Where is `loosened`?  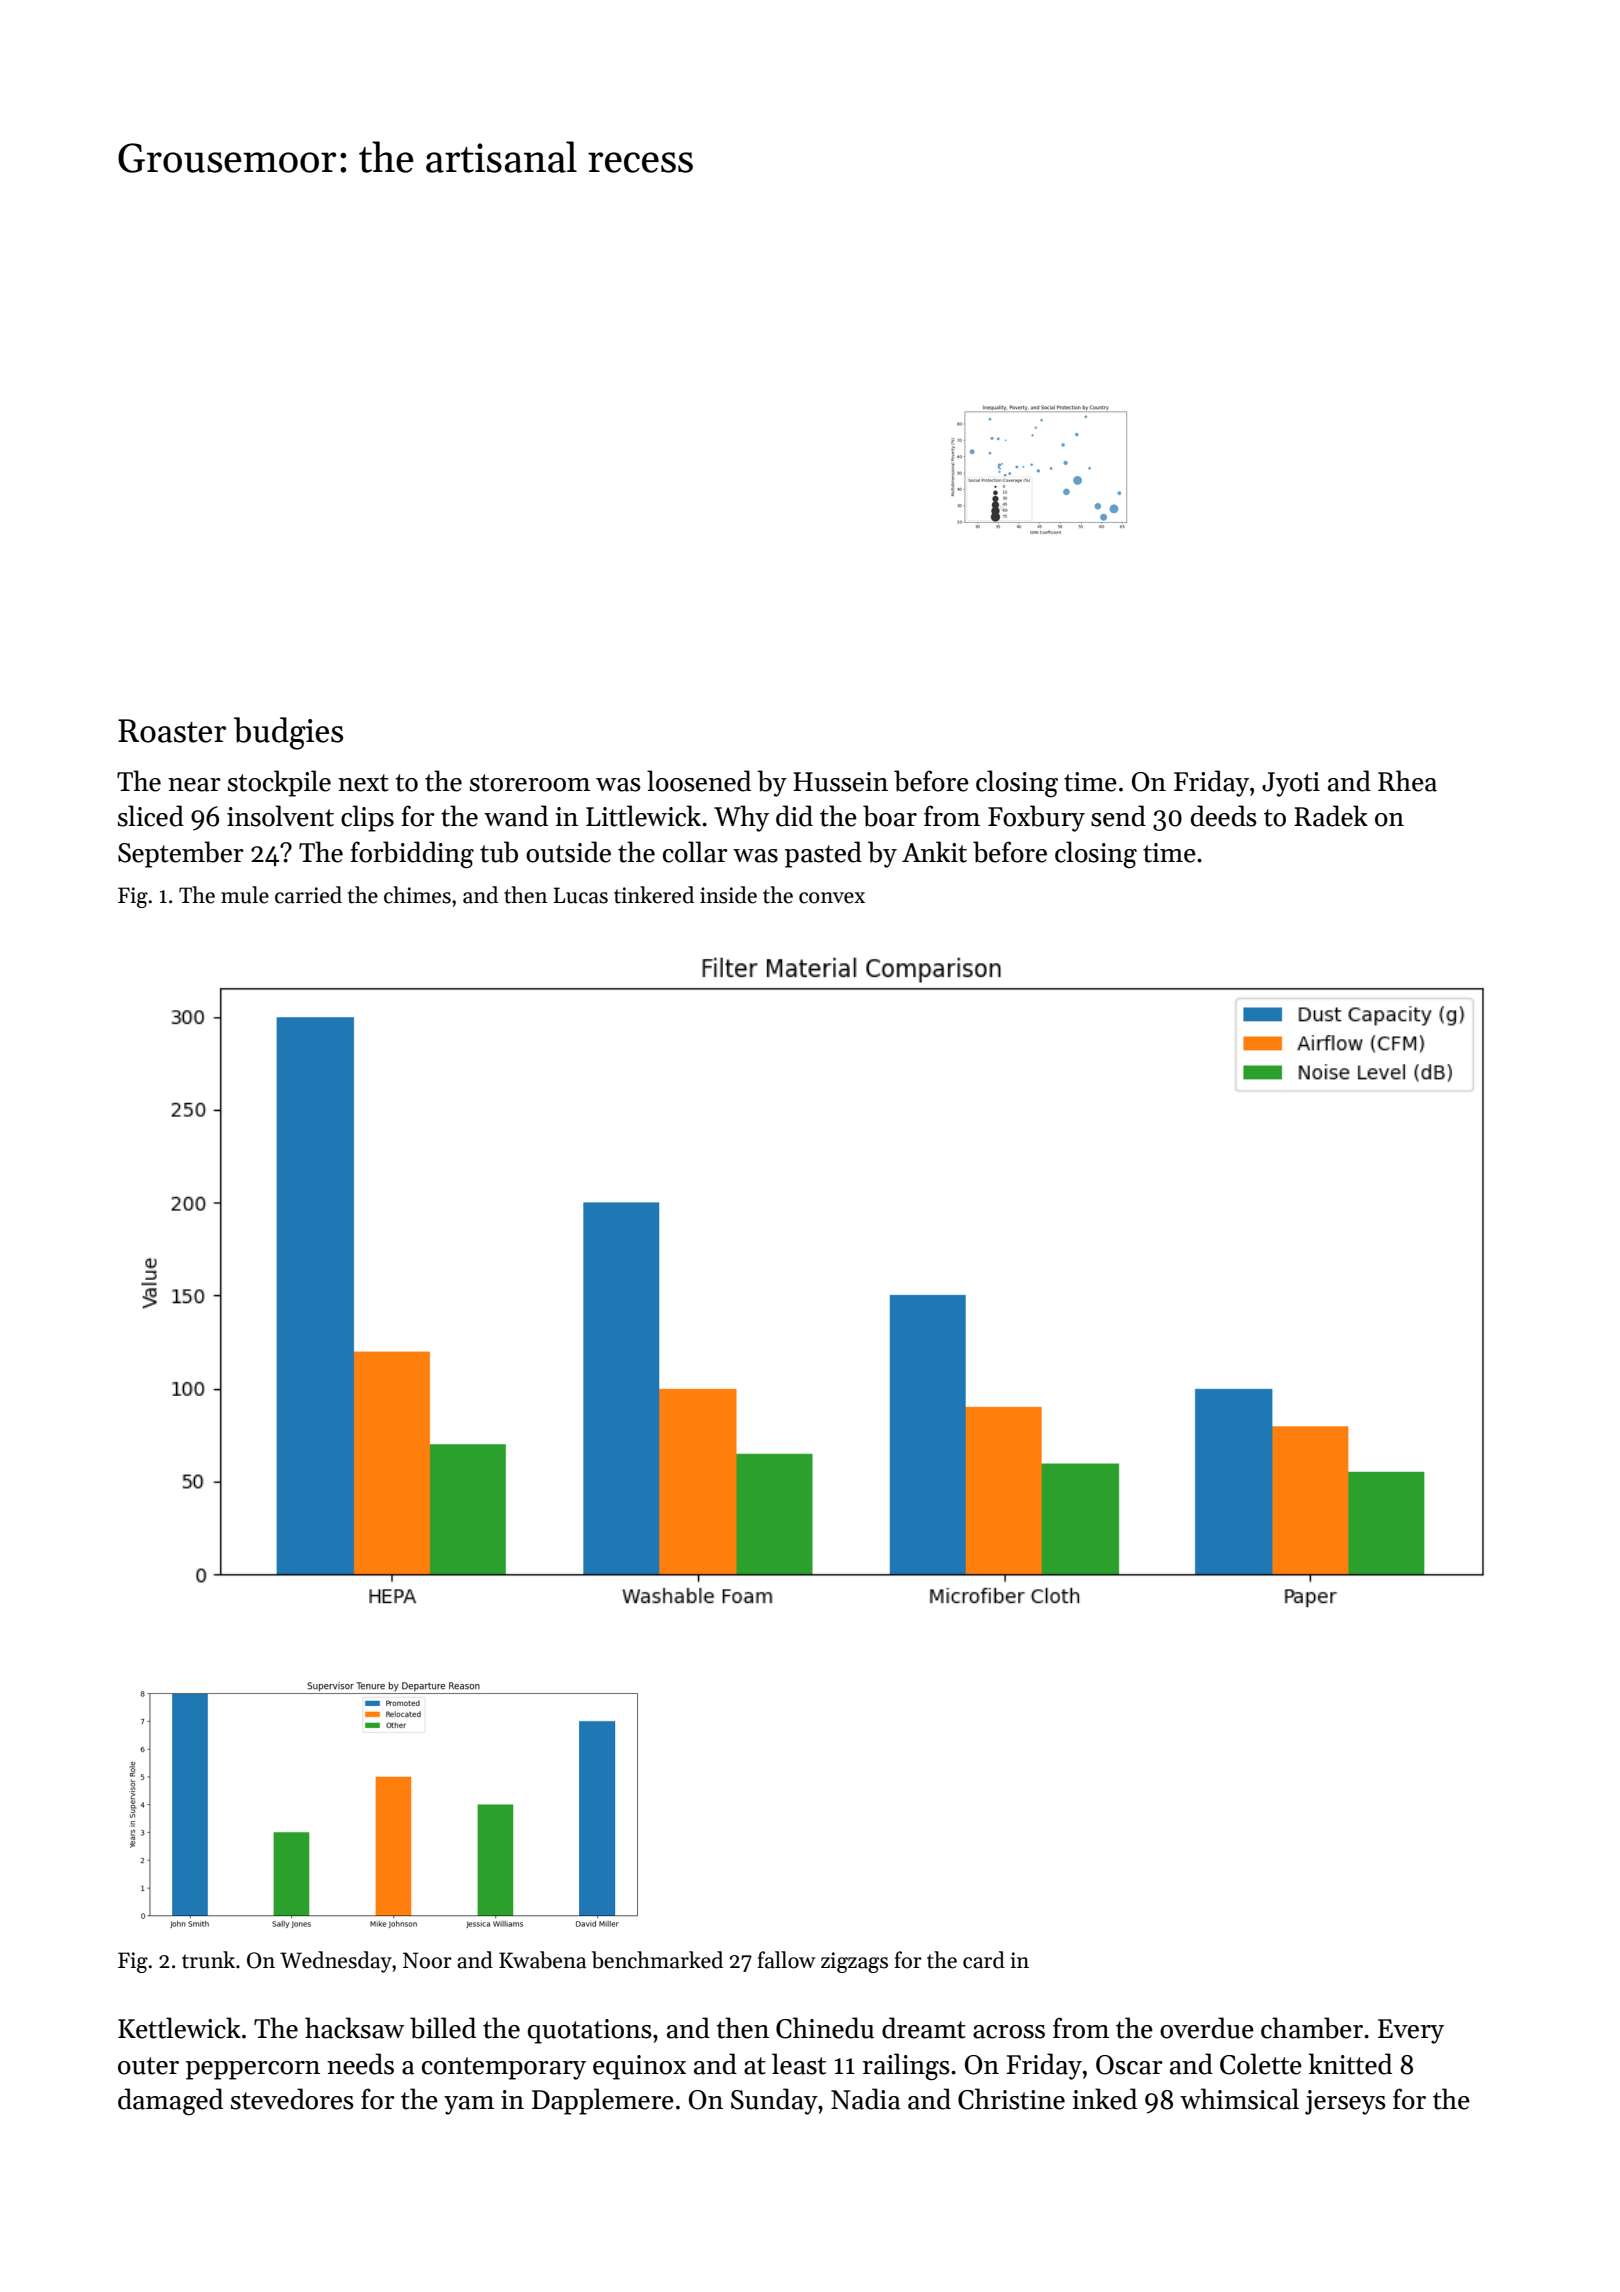
loosened is located at coordinates (699, 781).
